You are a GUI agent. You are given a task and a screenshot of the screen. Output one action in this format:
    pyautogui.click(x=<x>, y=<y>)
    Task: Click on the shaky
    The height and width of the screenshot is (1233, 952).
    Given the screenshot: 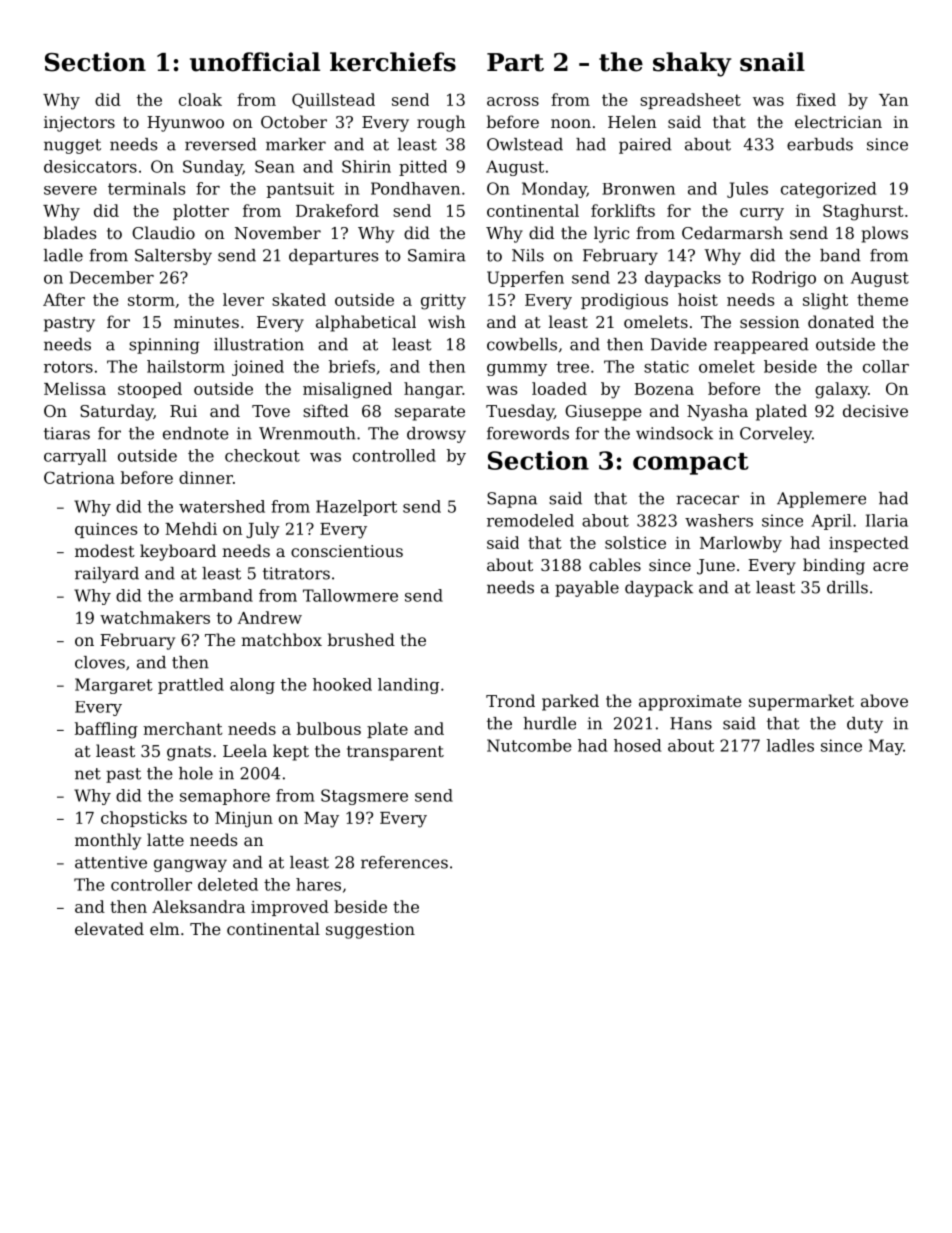 What is the action you would take?
    pyautogui.click(x=692, y=64)
